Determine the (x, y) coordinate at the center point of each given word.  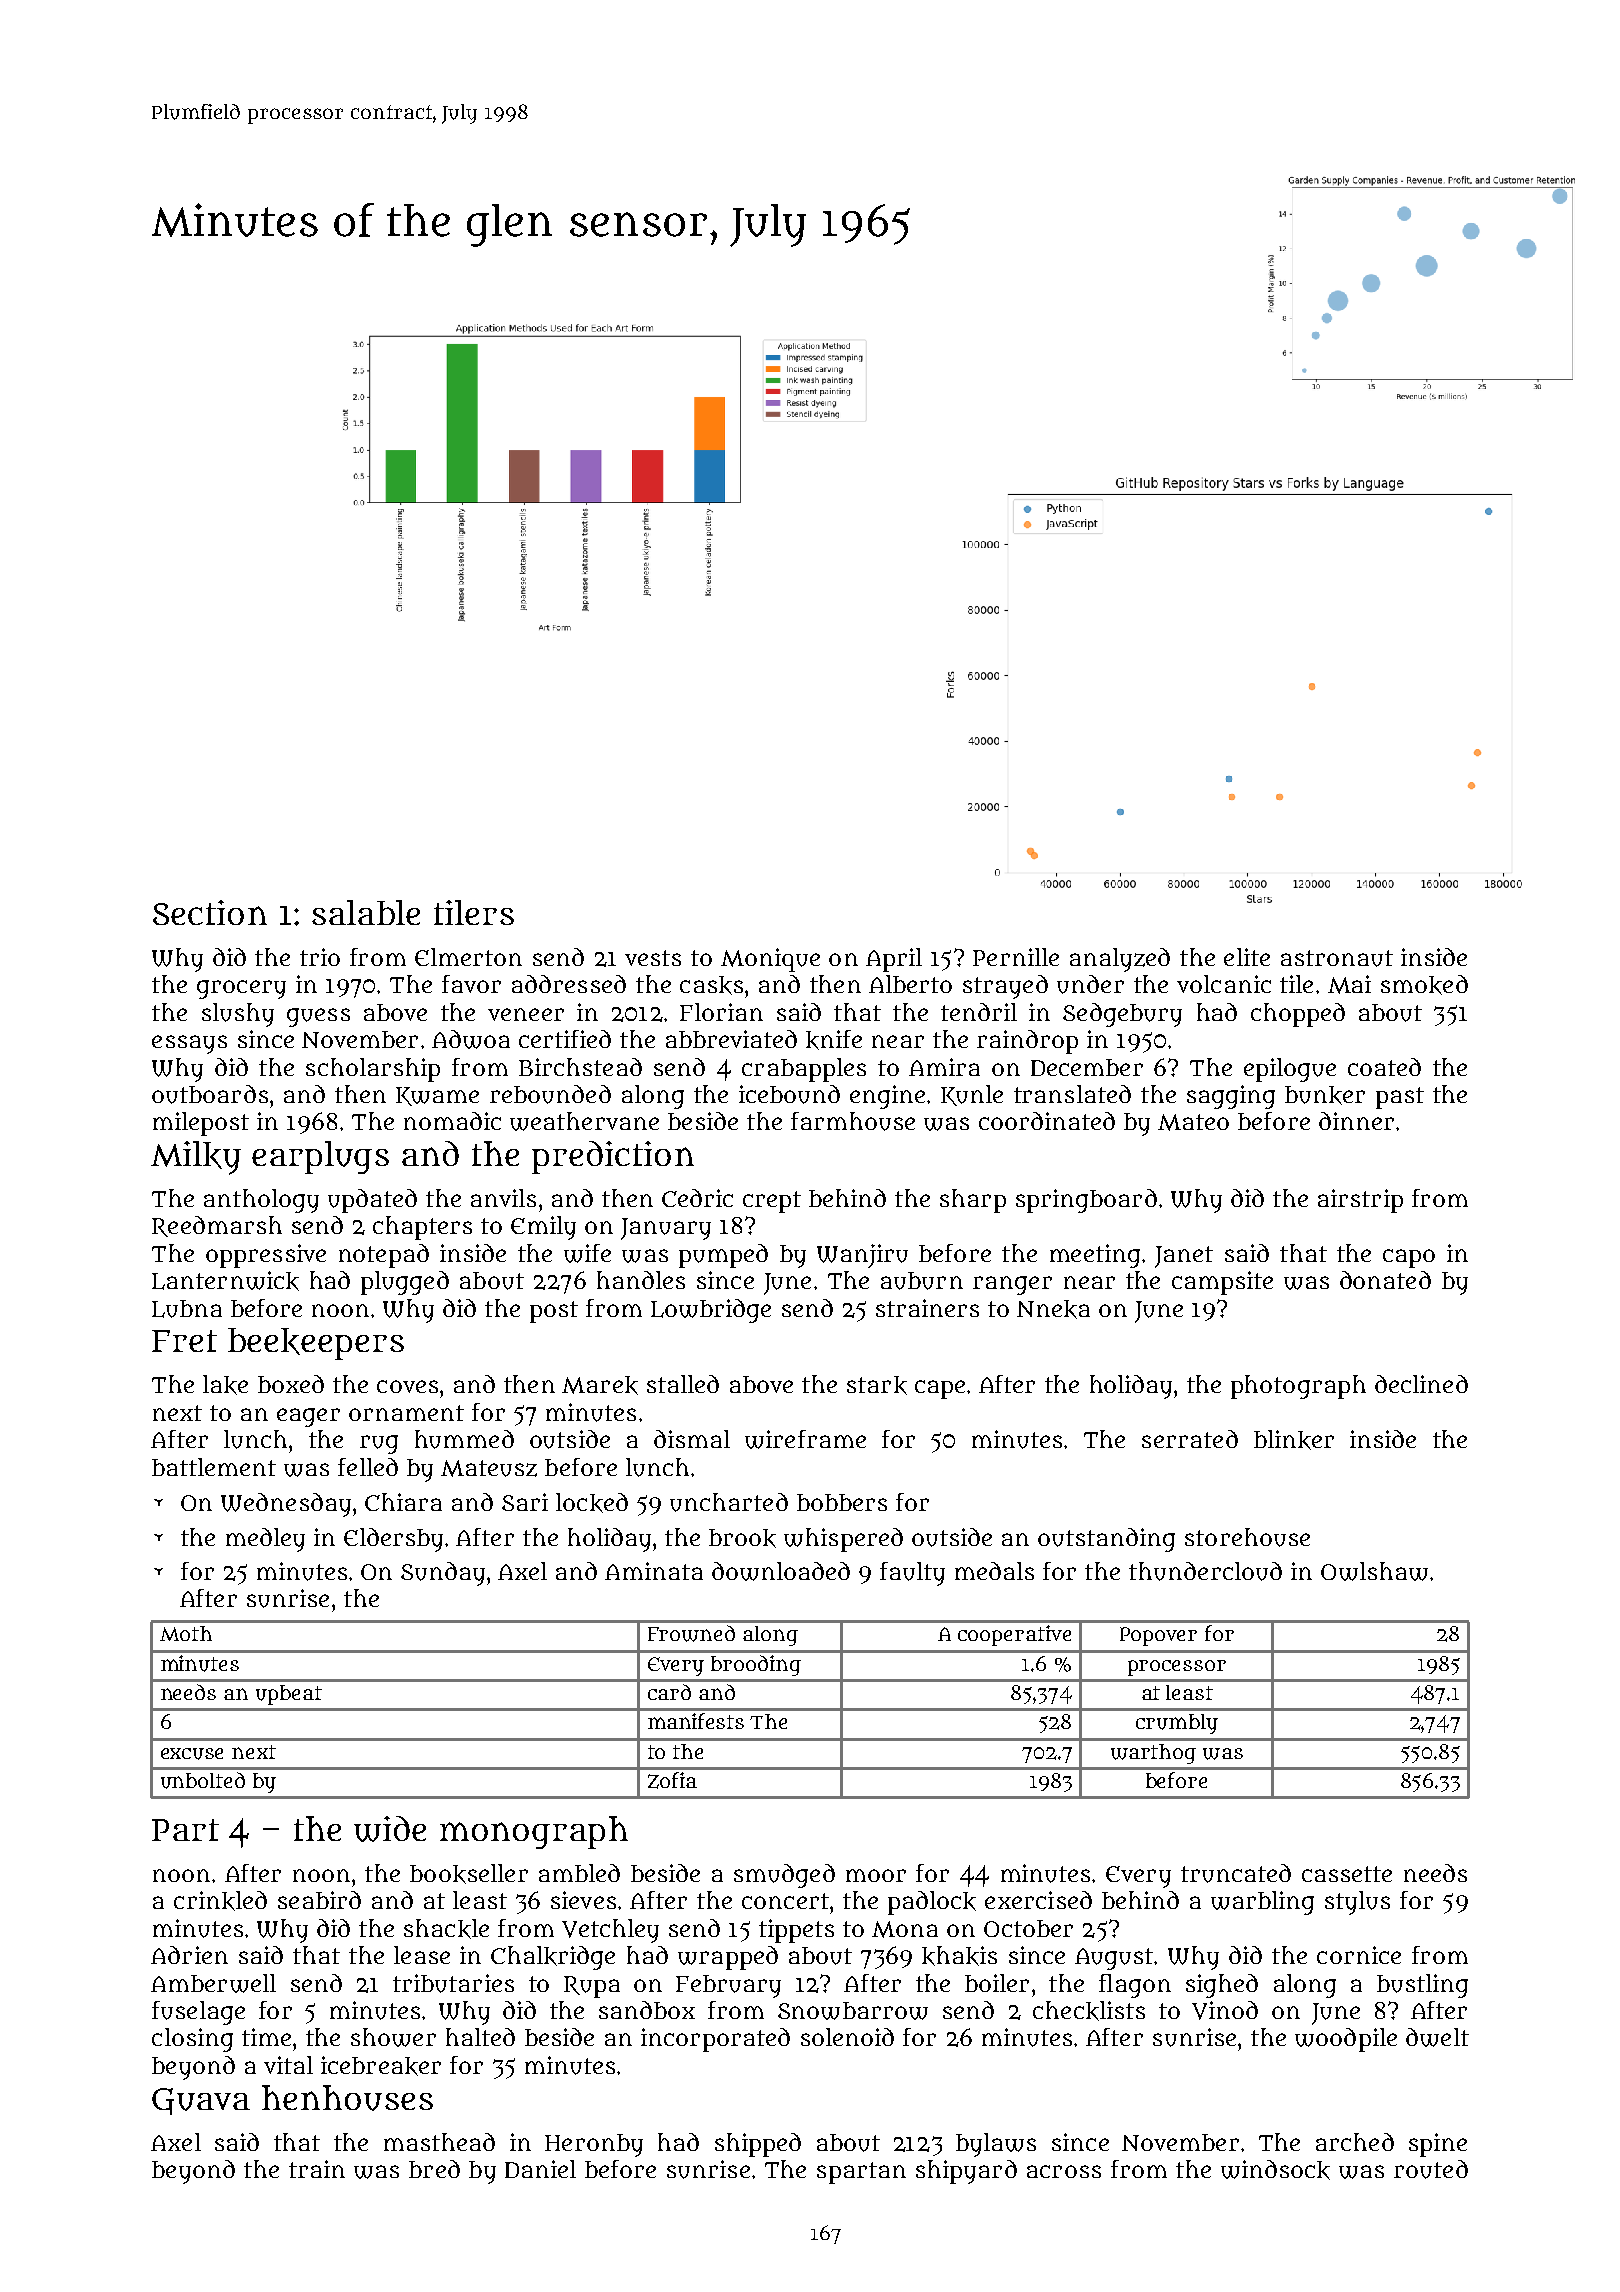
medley (265, 1540)
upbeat (289, 1695)
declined (1421, 1384)
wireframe (805, 1439)
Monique (770, 960)
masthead (439, 2142)
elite (1247, 957)
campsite (1222, 1283)
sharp (973, 1201)
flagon (1135, 1986)
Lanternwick (225, 1281)
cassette (1347, 1874)
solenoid (847, 2037)
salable (366, 912)
